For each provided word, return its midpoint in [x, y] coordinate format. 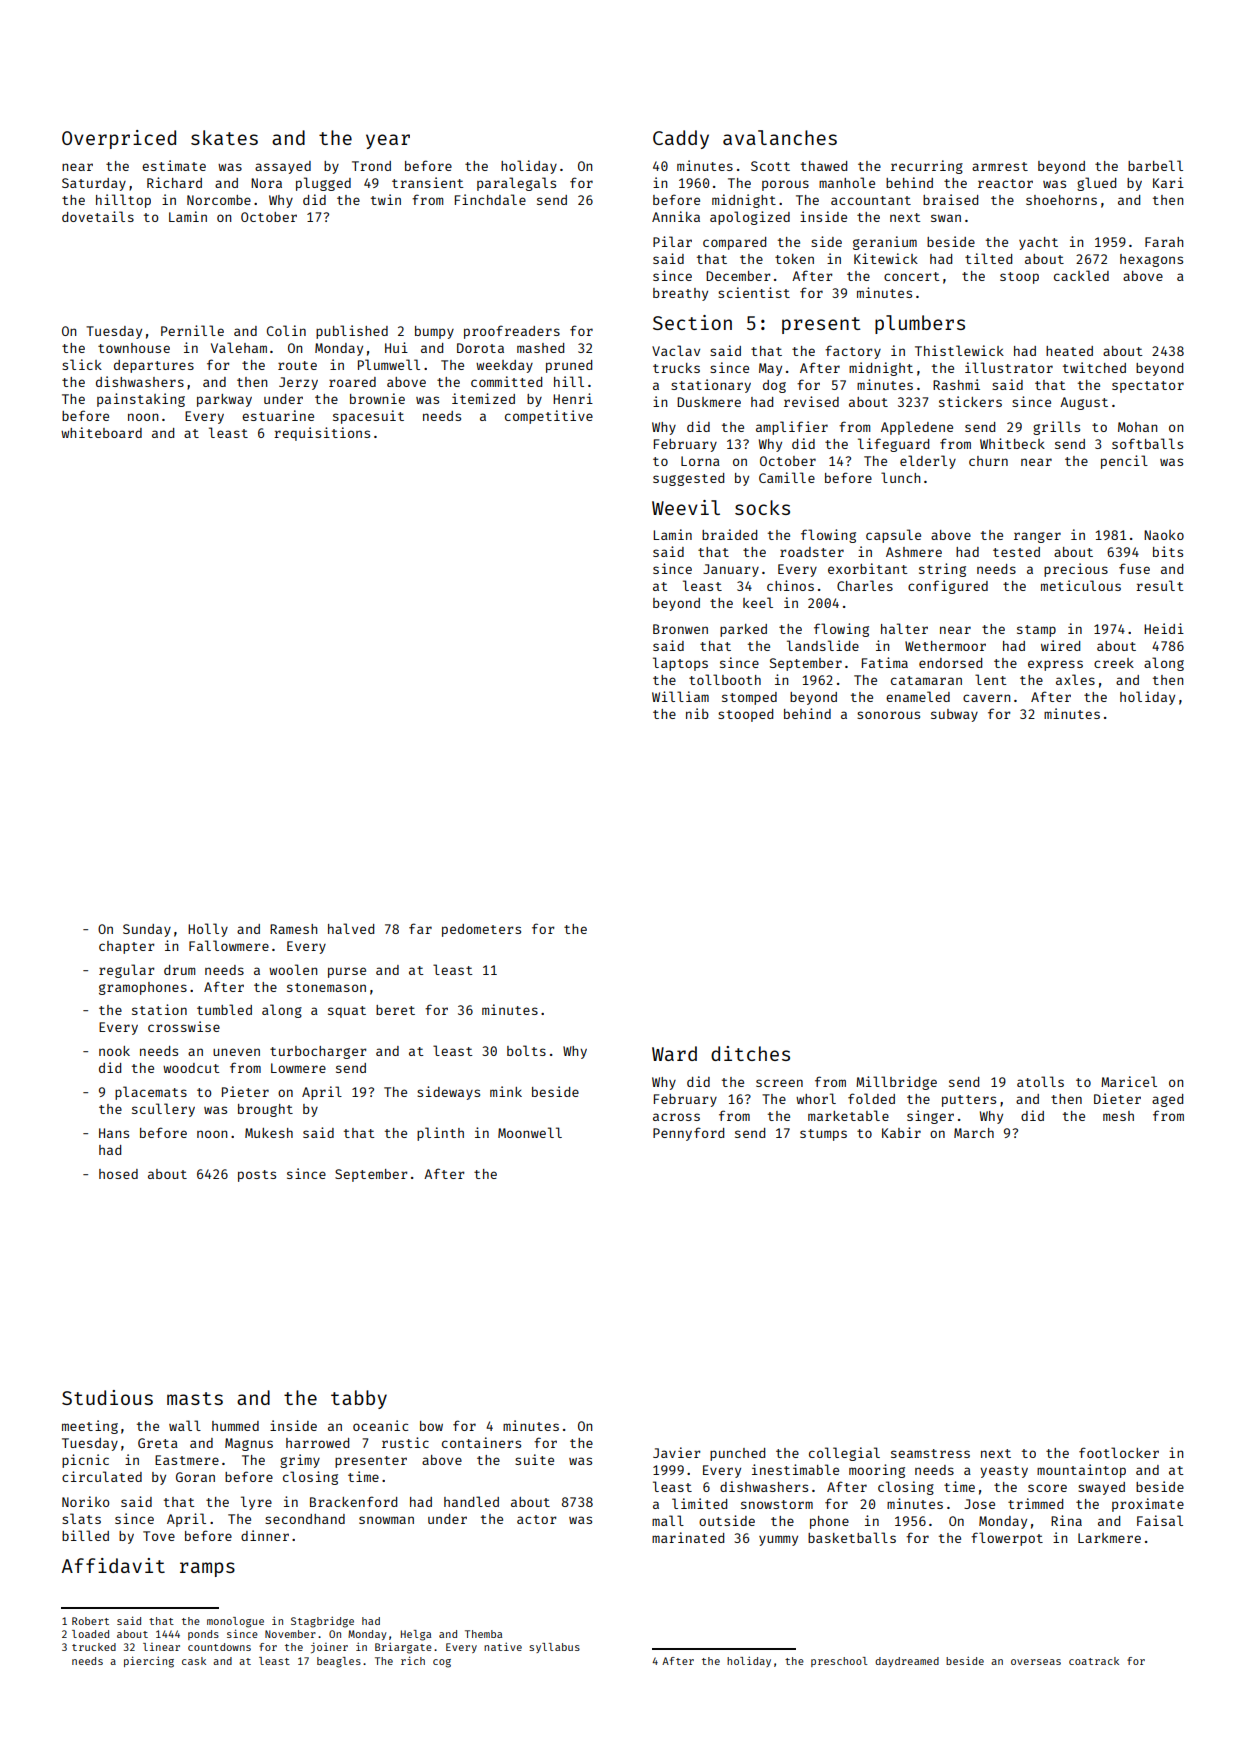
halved [351, 928]
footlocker [1119, 1452]
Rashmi [956, 384]
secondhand [305, 1519]
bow [431, 1426]
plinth [440, 1134]
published [352, 332]
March [974, 1133]
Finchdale [490, 199]
